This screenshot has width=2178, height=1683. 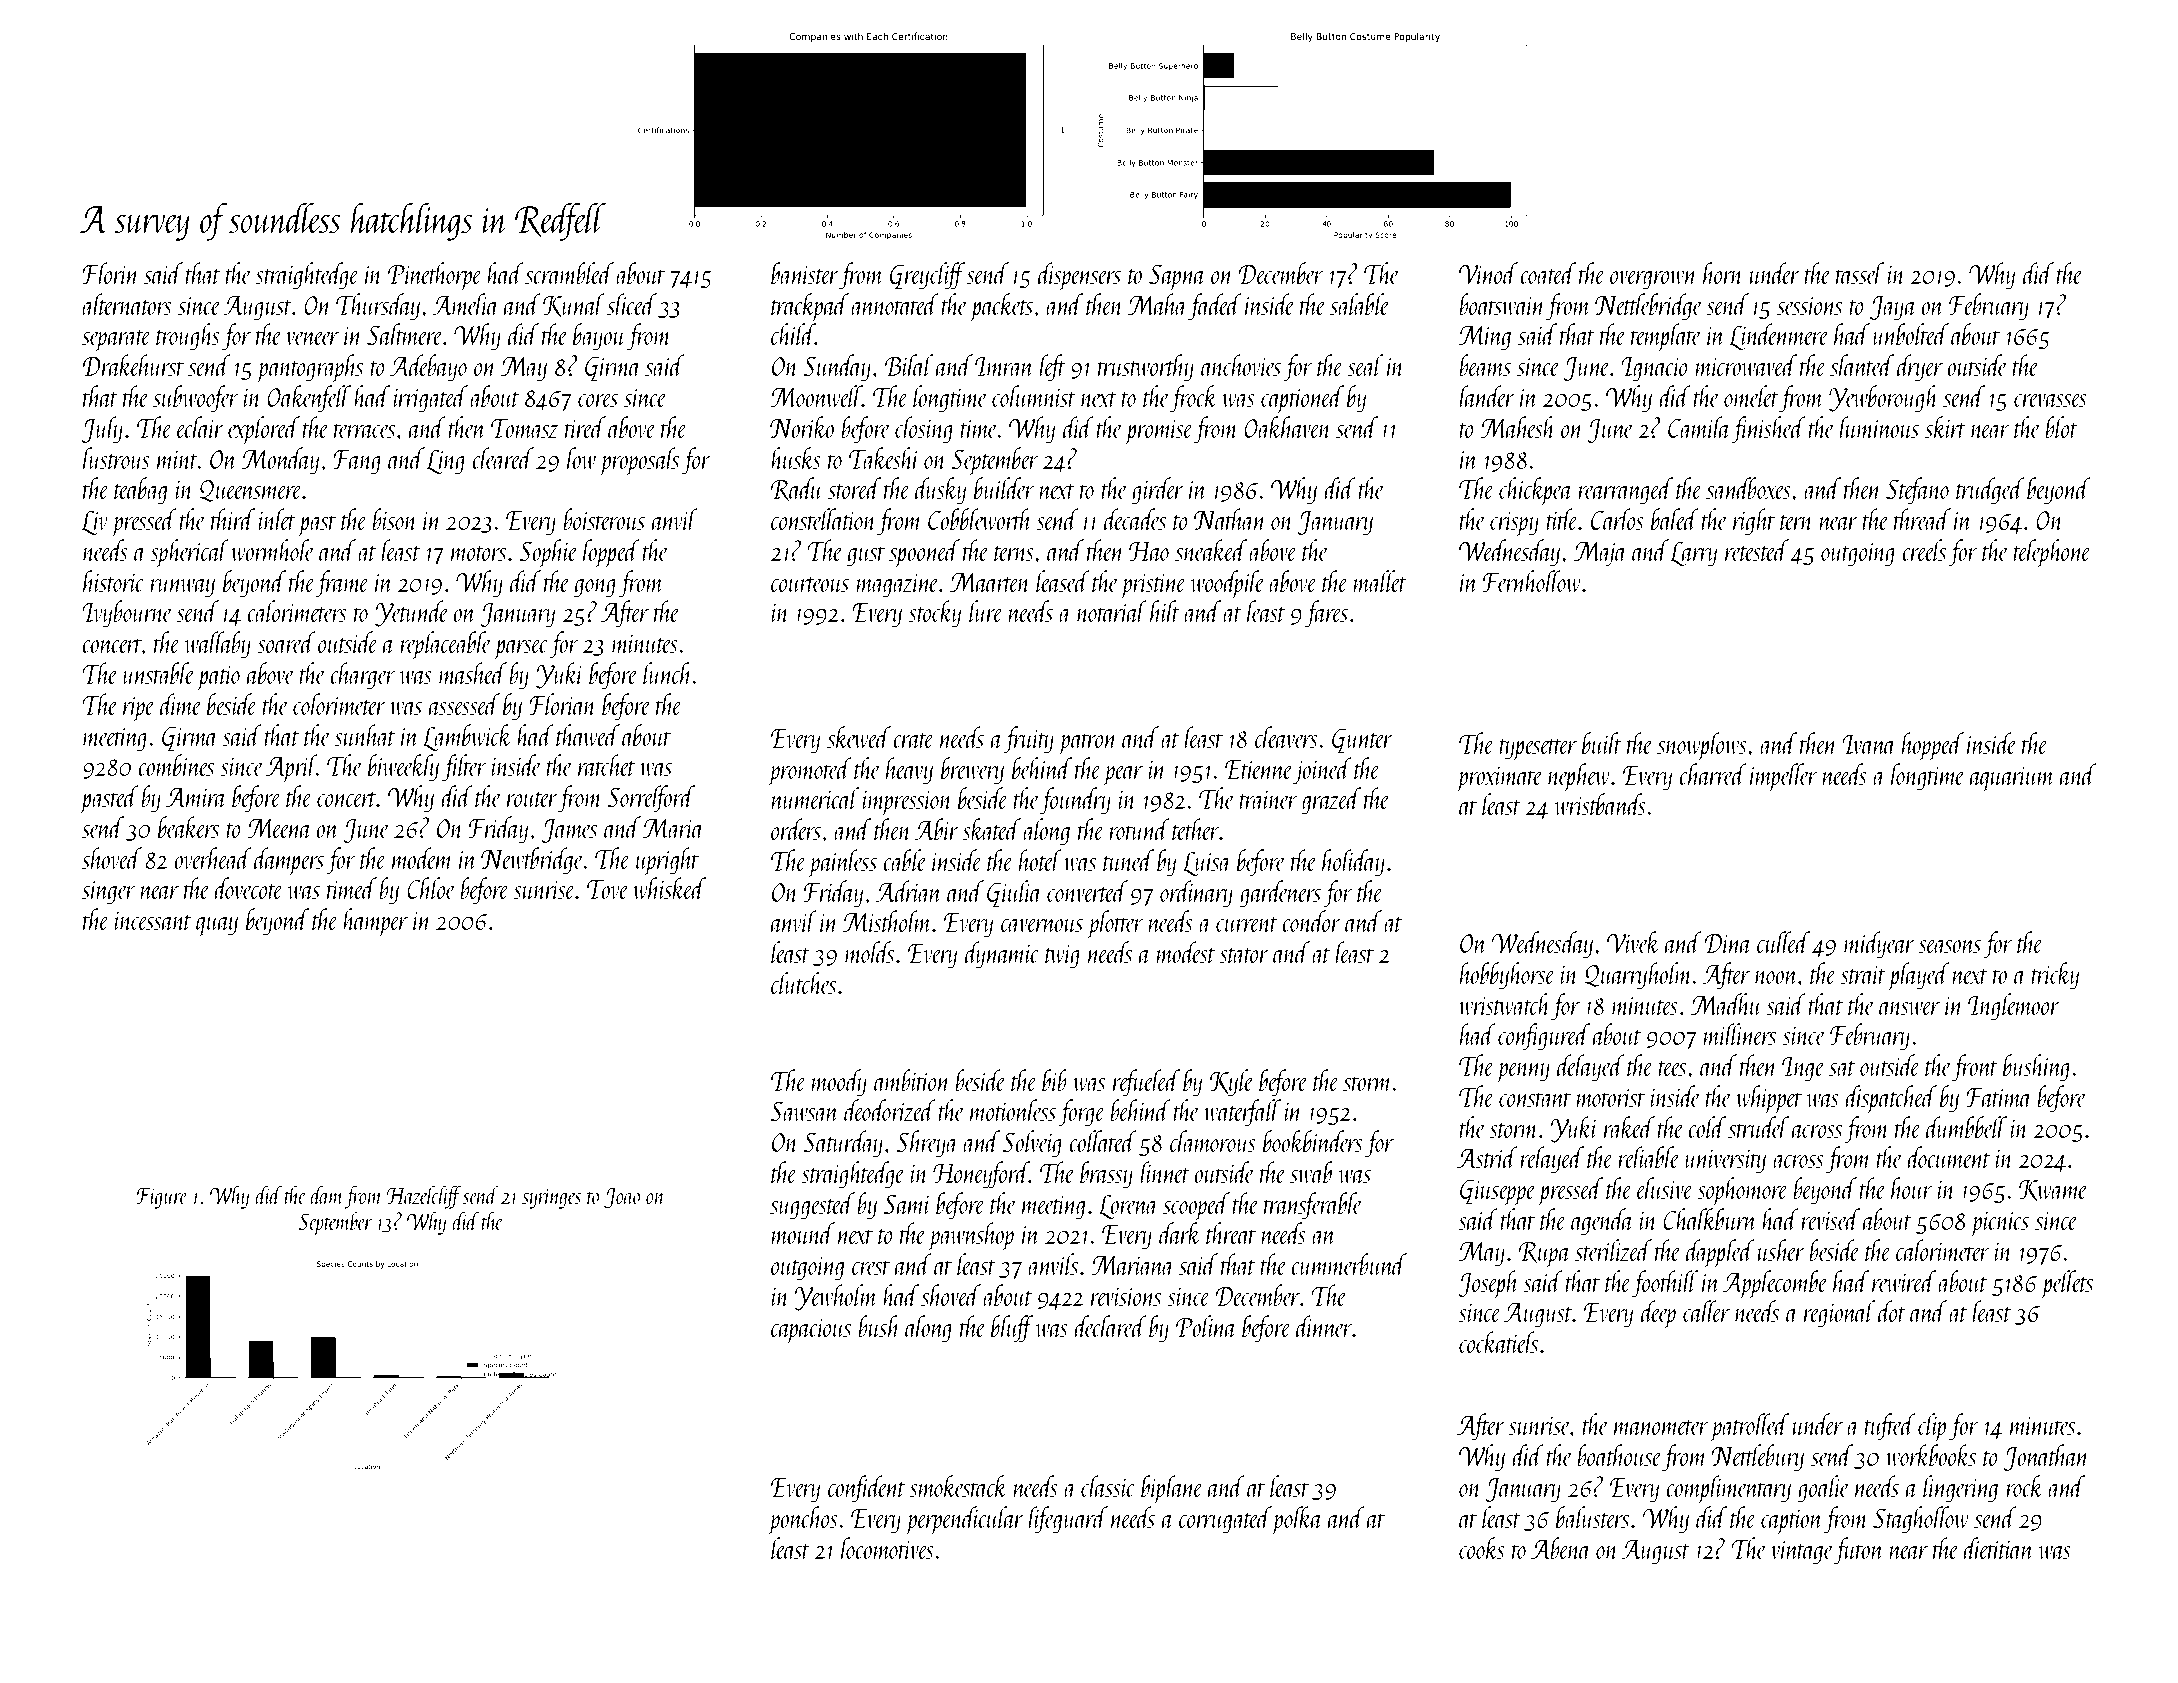 I want to click on condor, so click(x=1311, y=921).
